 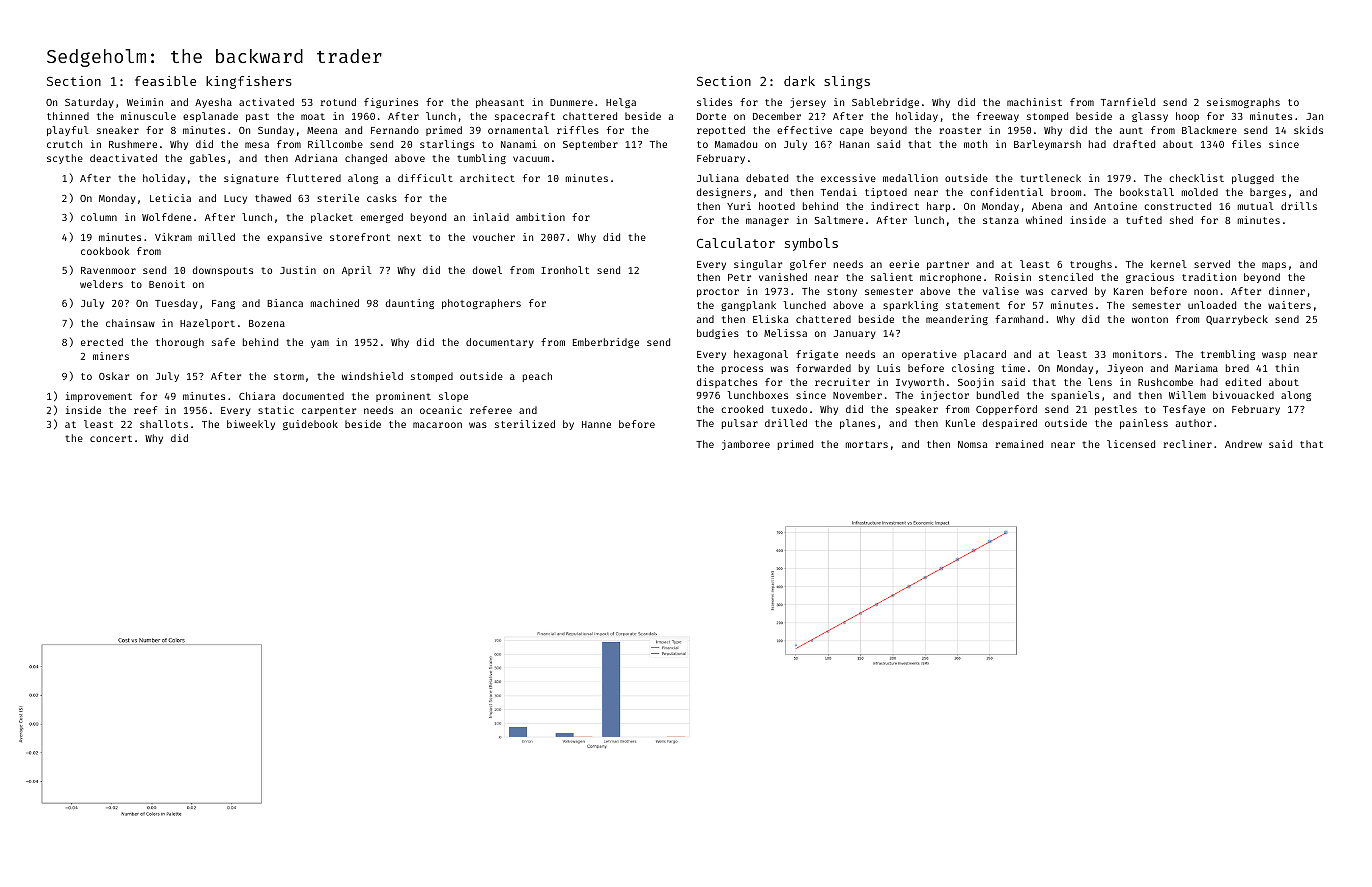 I want to click on indirect, so click(x=895, y=206).
